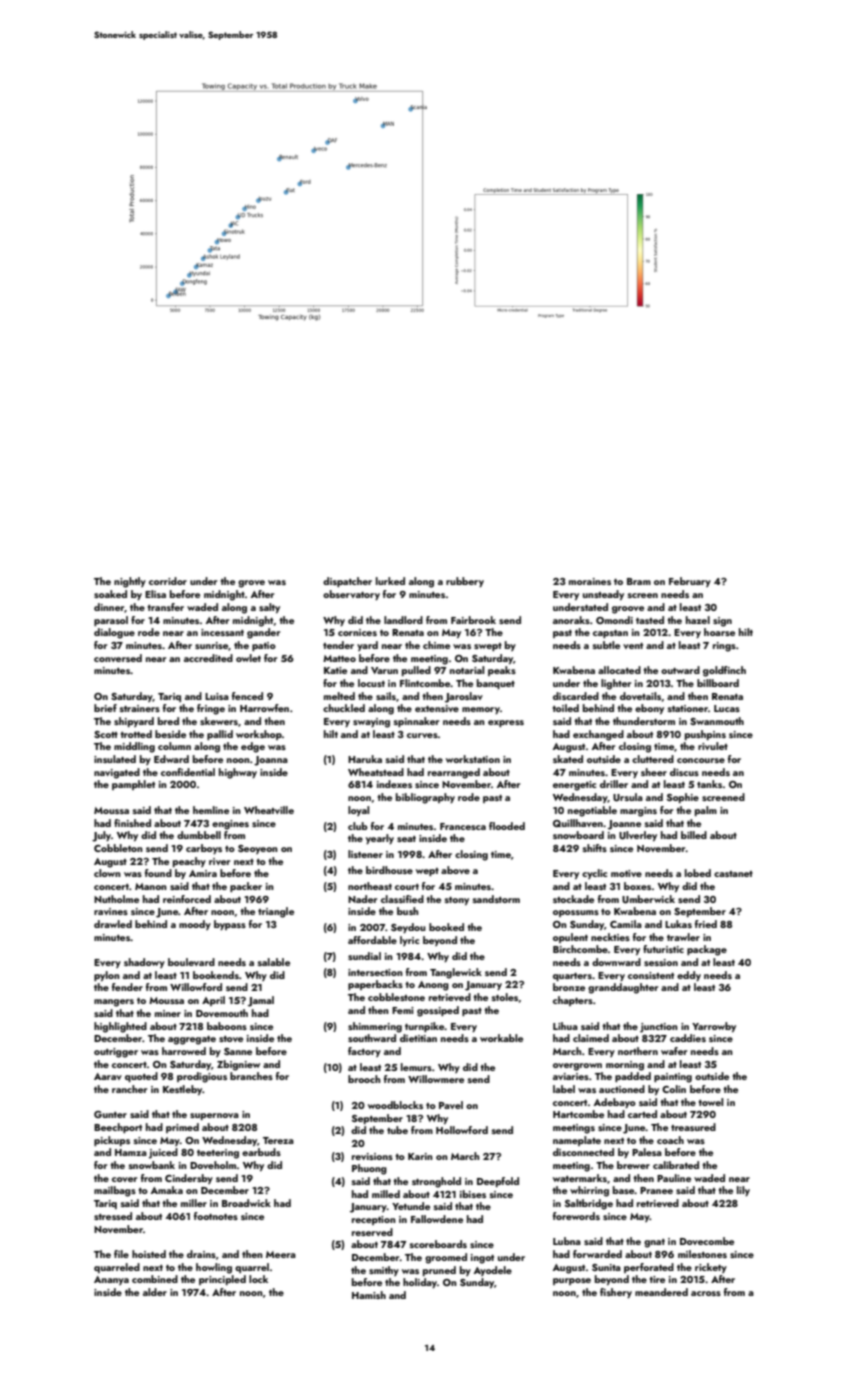 Image resolution: width=849 pixels, height=1400 pixels. What do you see at coordinates (211, 645) in the screenshot?
I see `sunrise` at bounding box center [211, 645].
